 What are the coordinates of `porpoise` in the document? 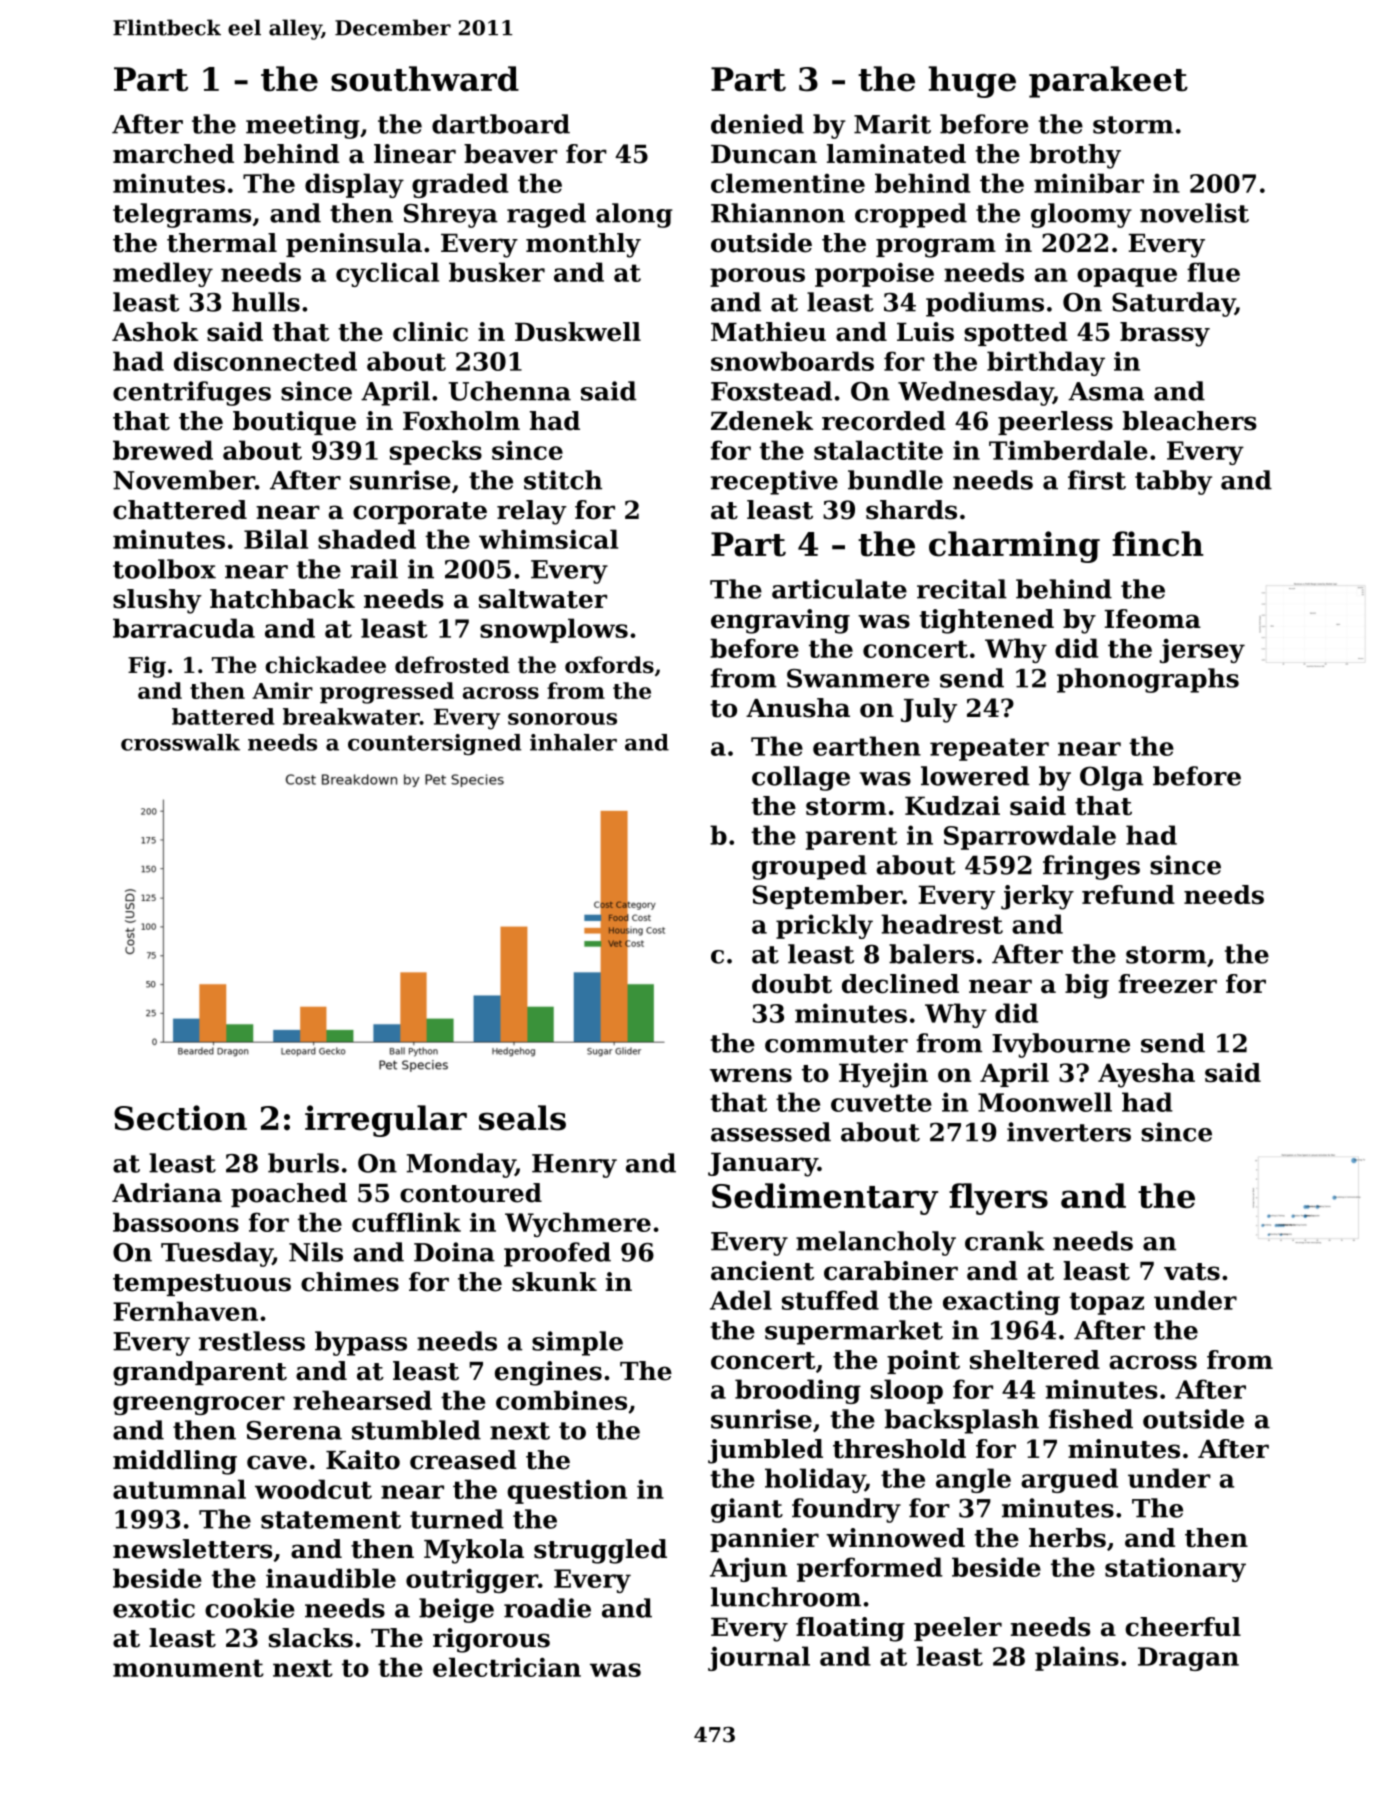 It's located at (874, 274).
